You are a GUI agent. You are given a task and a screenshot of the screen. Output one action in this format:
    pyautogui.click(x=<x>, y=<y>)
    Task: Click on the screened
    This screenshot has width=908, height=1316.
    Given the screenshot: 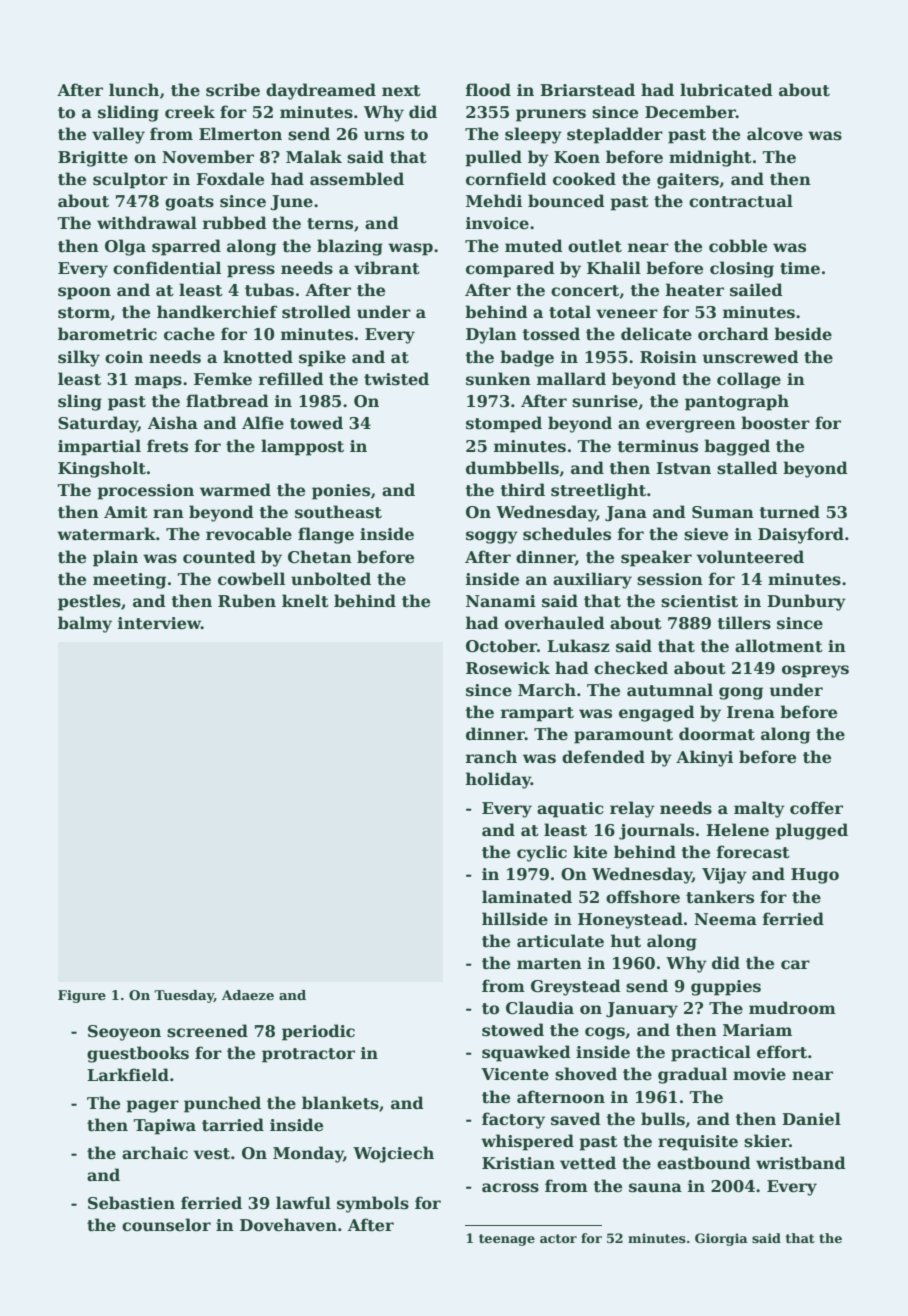 What is the action you would take?
    pyautogui.click(x=207, y=1031)
